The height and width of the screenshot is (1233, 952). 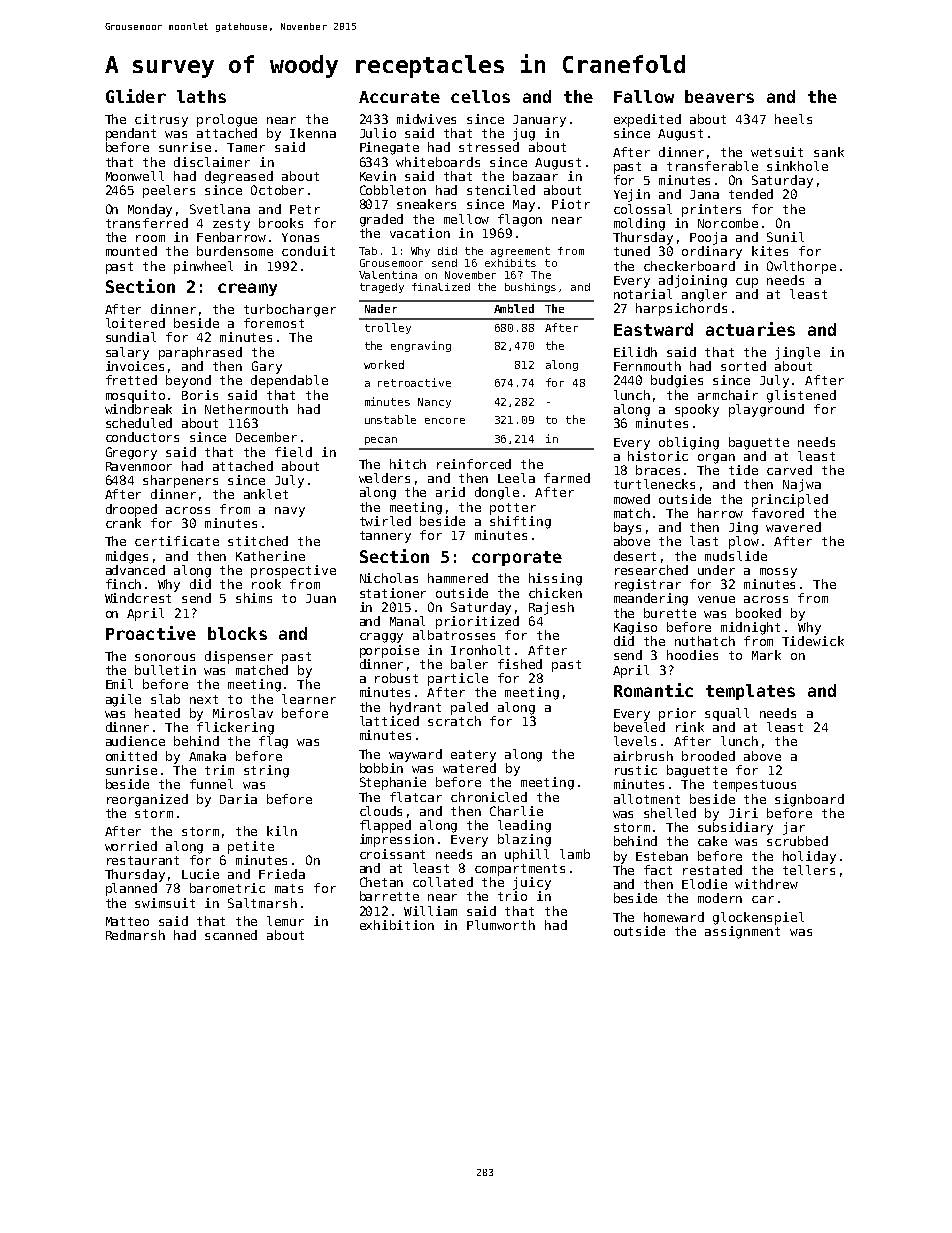 What do you see at coordinates (201, 96) in the screenshot?
I see `laths` at bounding box center [201, 96].
